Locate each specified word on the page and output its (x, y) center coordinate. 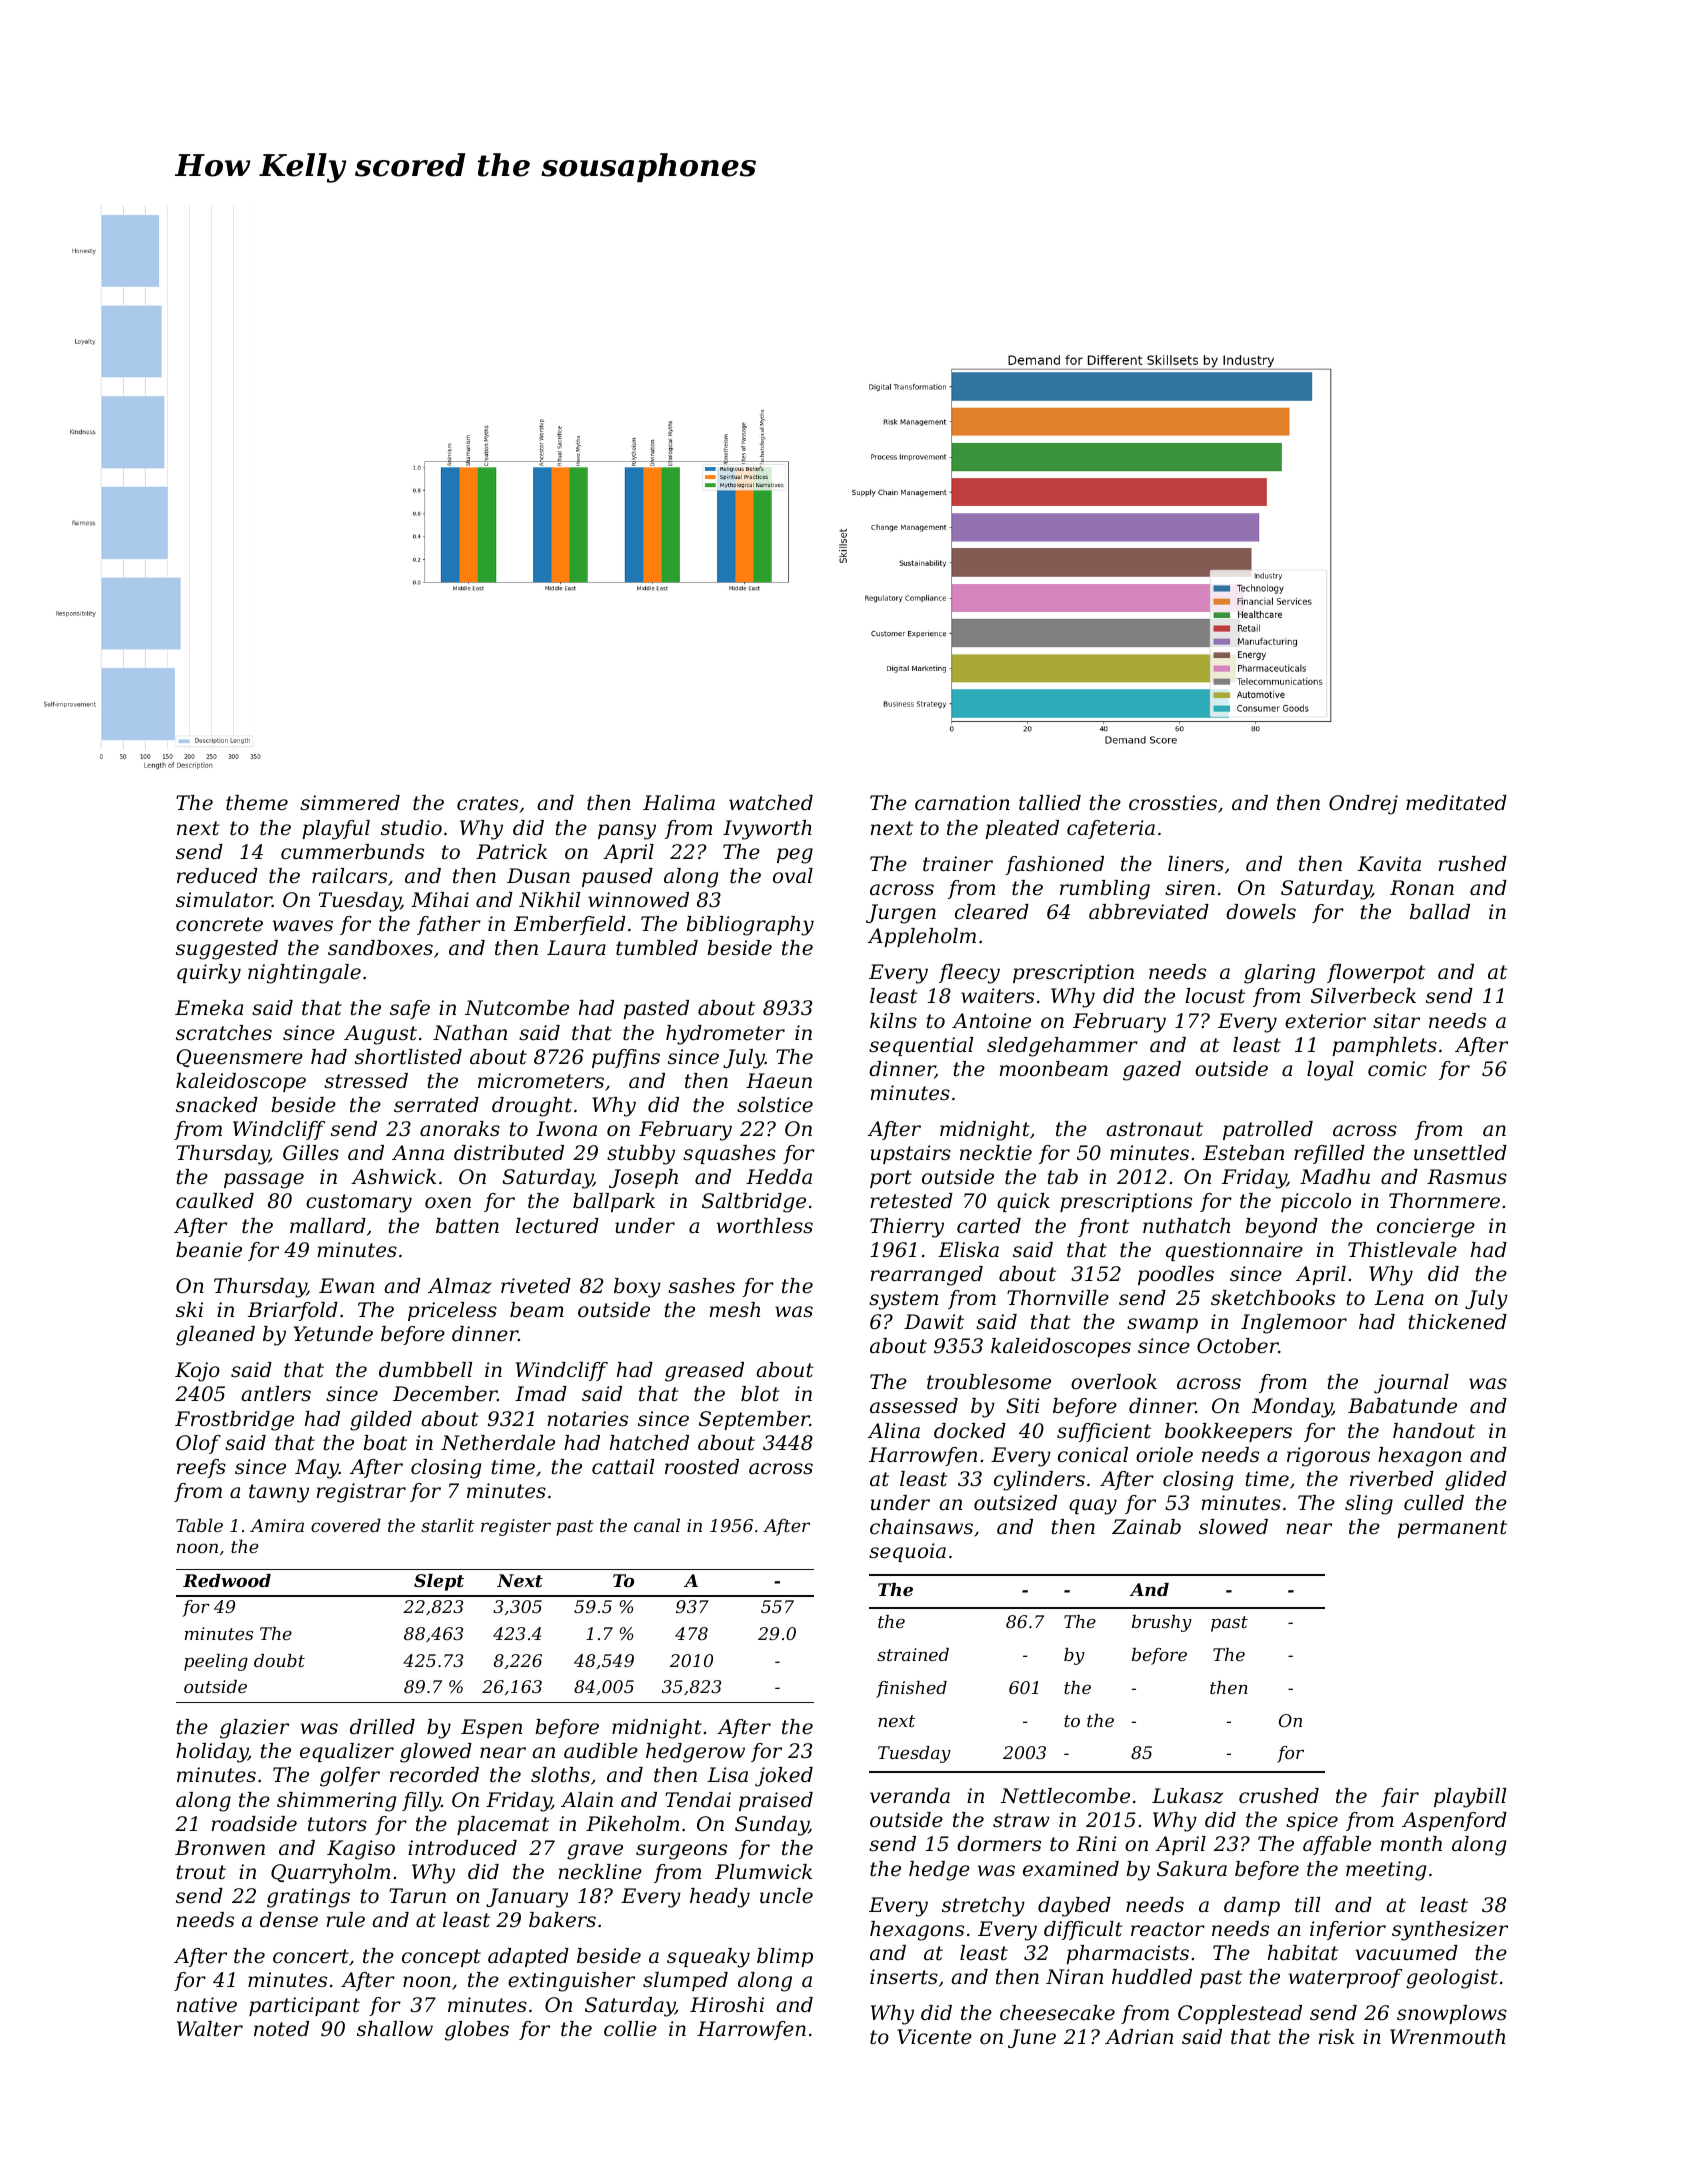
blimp (785, 1957)
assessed (914, 1406)
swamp (1162, 1325)
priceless (452, 1311)
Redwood (227, 1580)
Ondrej (1363, 805)
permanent (1452, 1529)
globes (477, 2031)
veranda (910, 1796)
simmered (350, 803)
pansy (627, 832)
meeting (1386, 1871)
